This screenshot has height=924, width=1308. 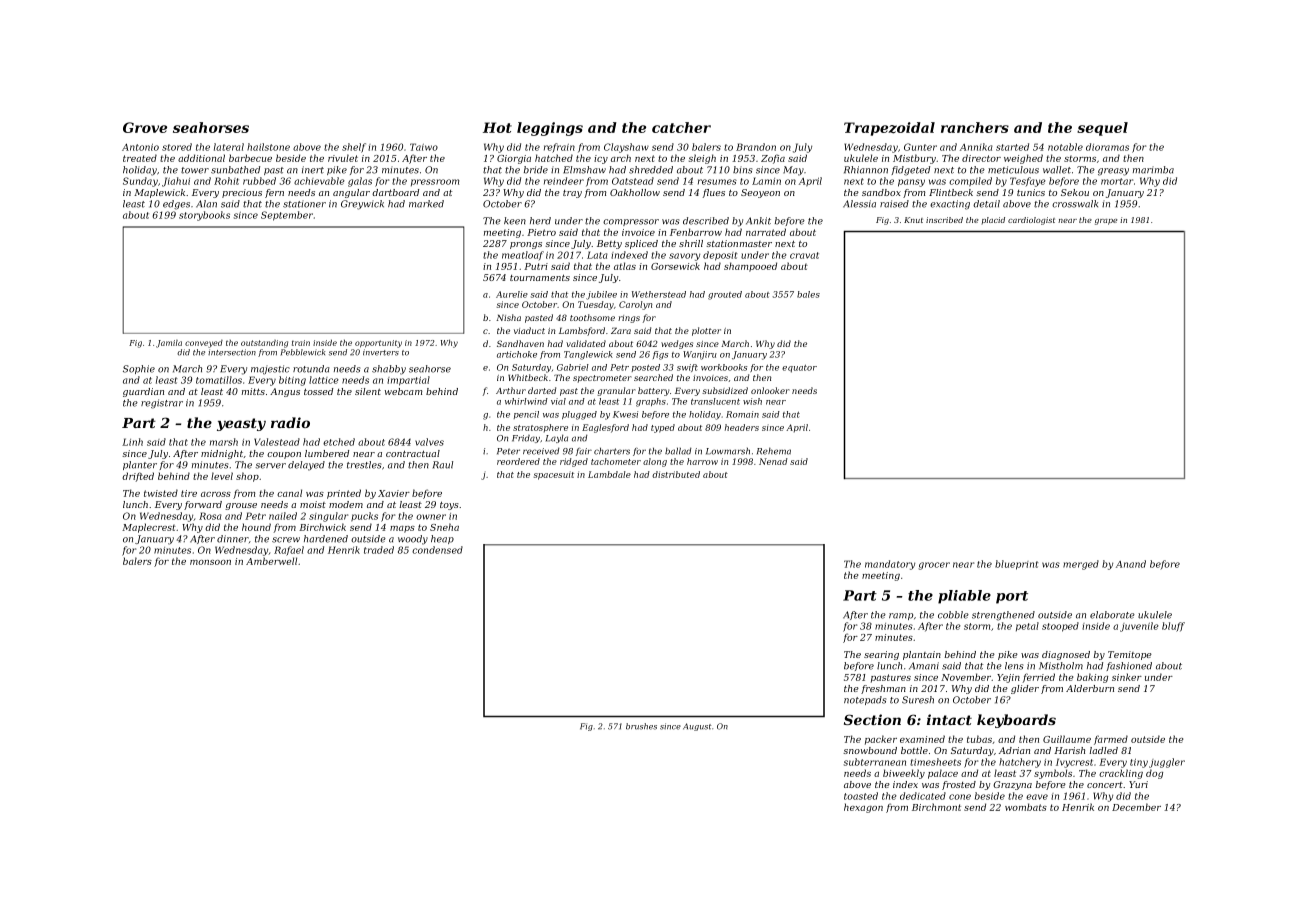 What do you see at coordinates (210, 562) in the screenshot?
I see `monsoon` at bounding box center [210, 562].
